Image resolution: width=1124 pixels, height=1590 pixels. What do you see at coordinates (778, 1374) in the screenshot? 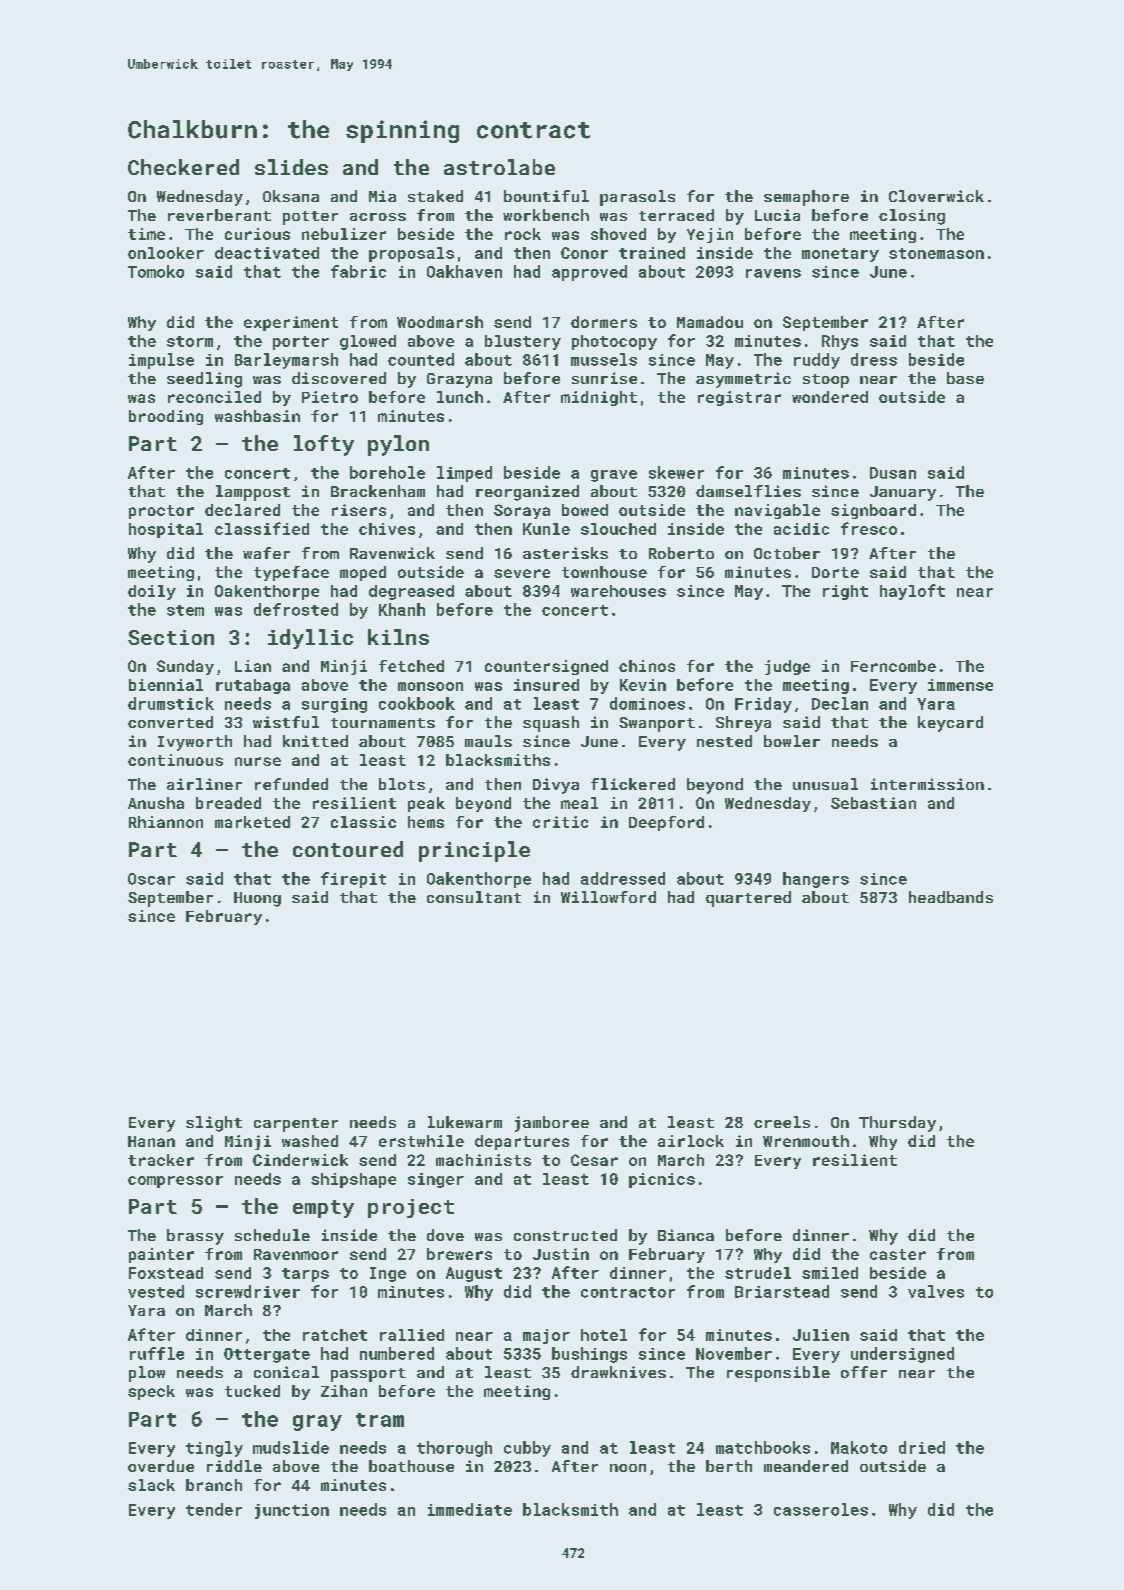
I see `responsible` at bounding box center [778, 1374].
